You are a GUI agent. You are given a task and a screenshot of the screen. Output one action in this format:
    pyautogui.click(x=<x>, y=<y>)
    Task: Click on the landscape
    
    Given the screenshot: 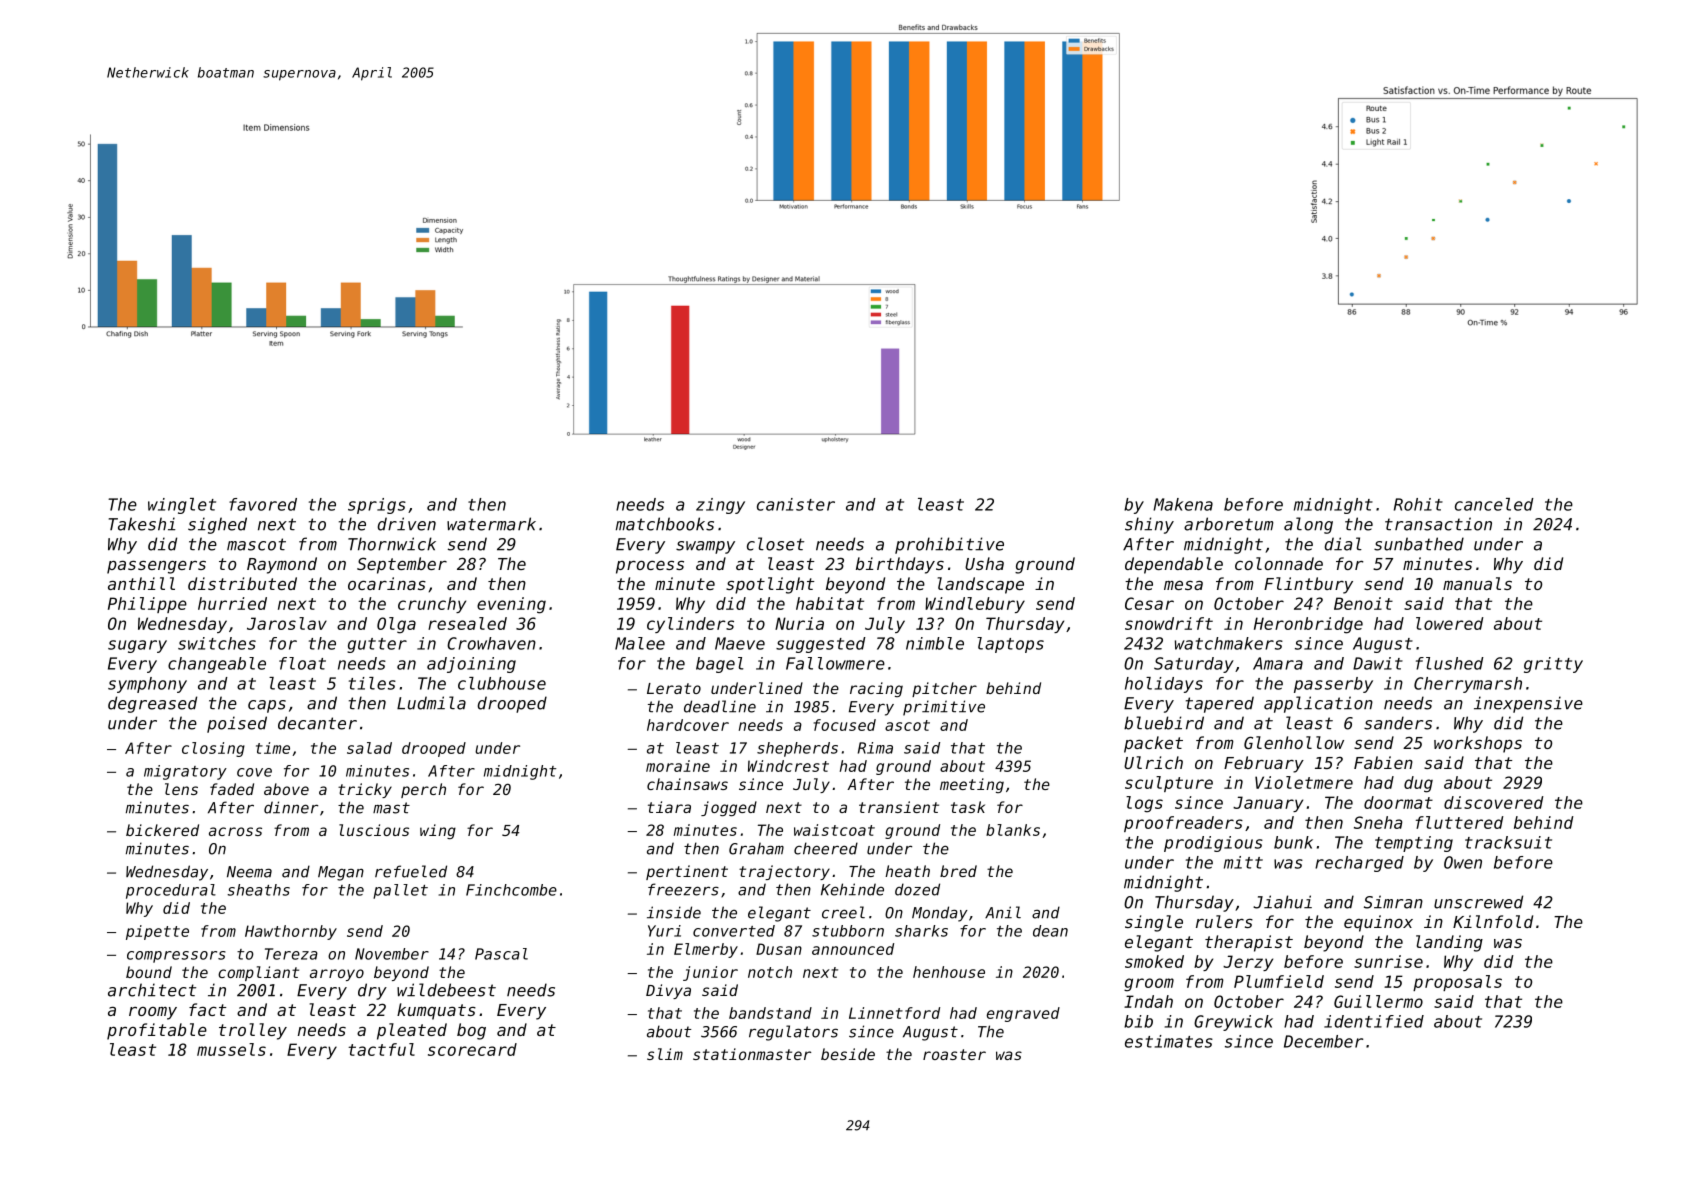 What is the action you would take?
    pyautogui.click(x=981, y=585)
